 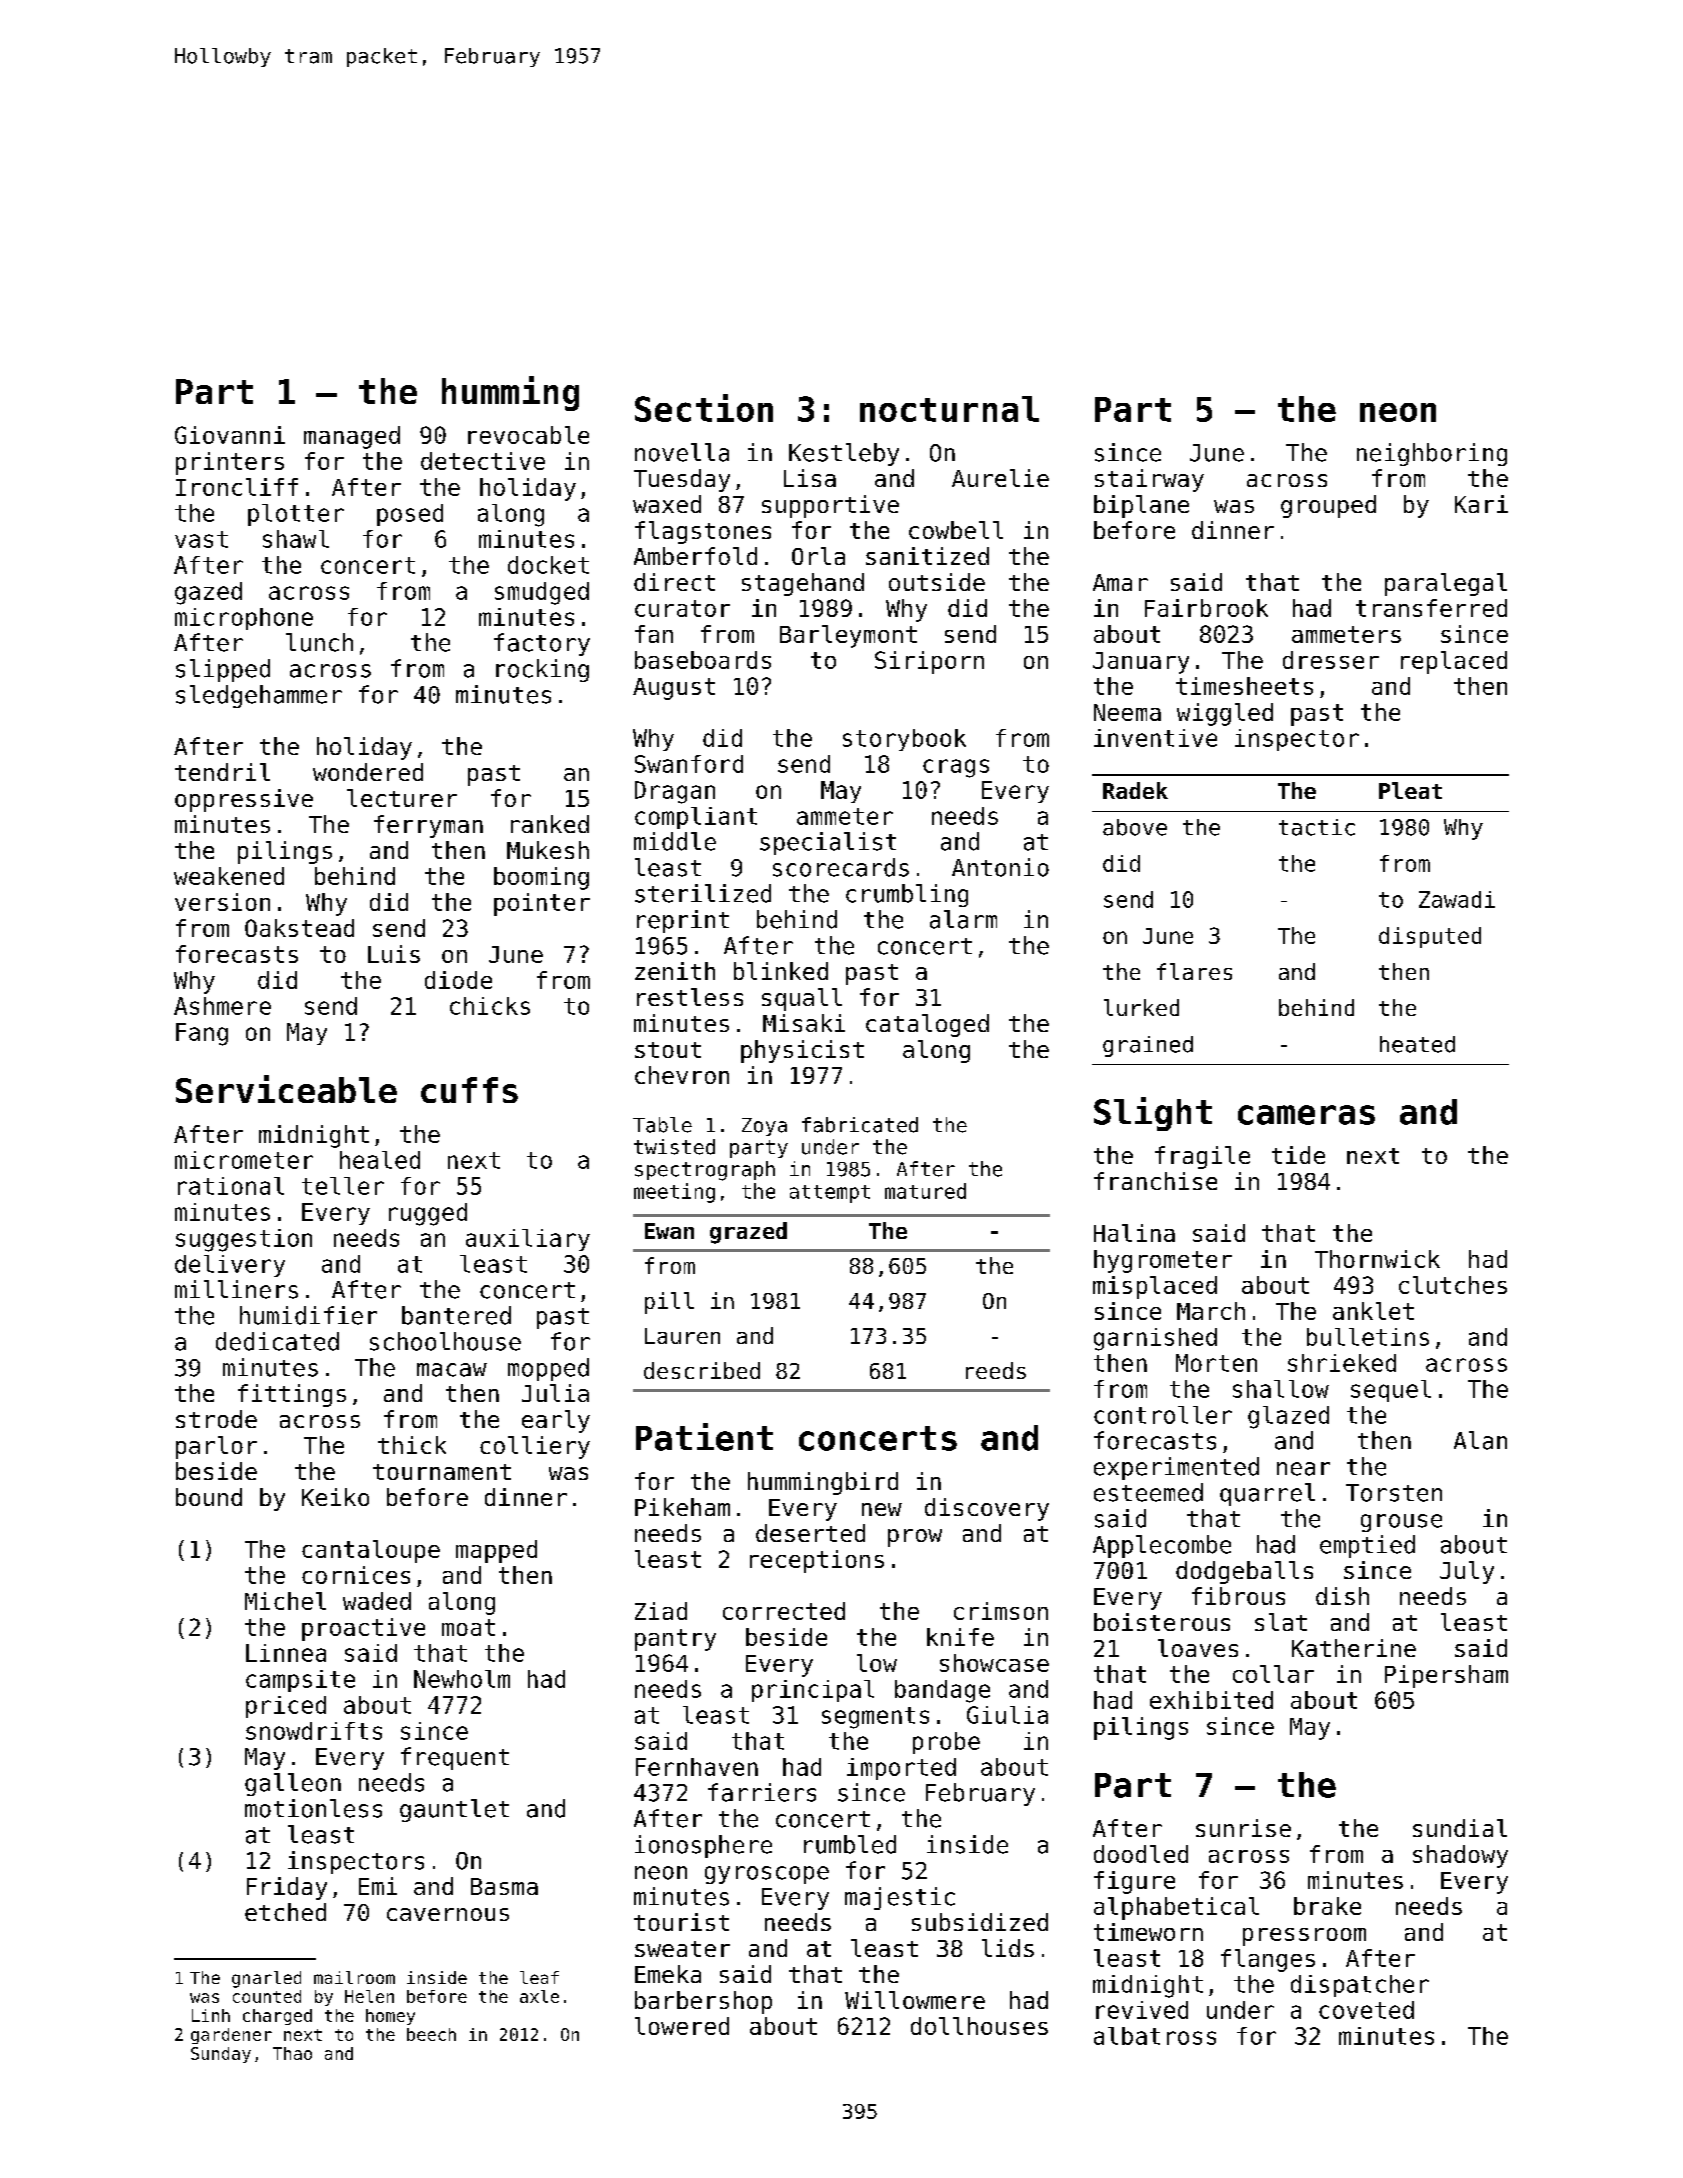 What do you see at coordinates (1243, 1828) in the image?
I see `sunrise` at bounding box center [1243, 1828].
